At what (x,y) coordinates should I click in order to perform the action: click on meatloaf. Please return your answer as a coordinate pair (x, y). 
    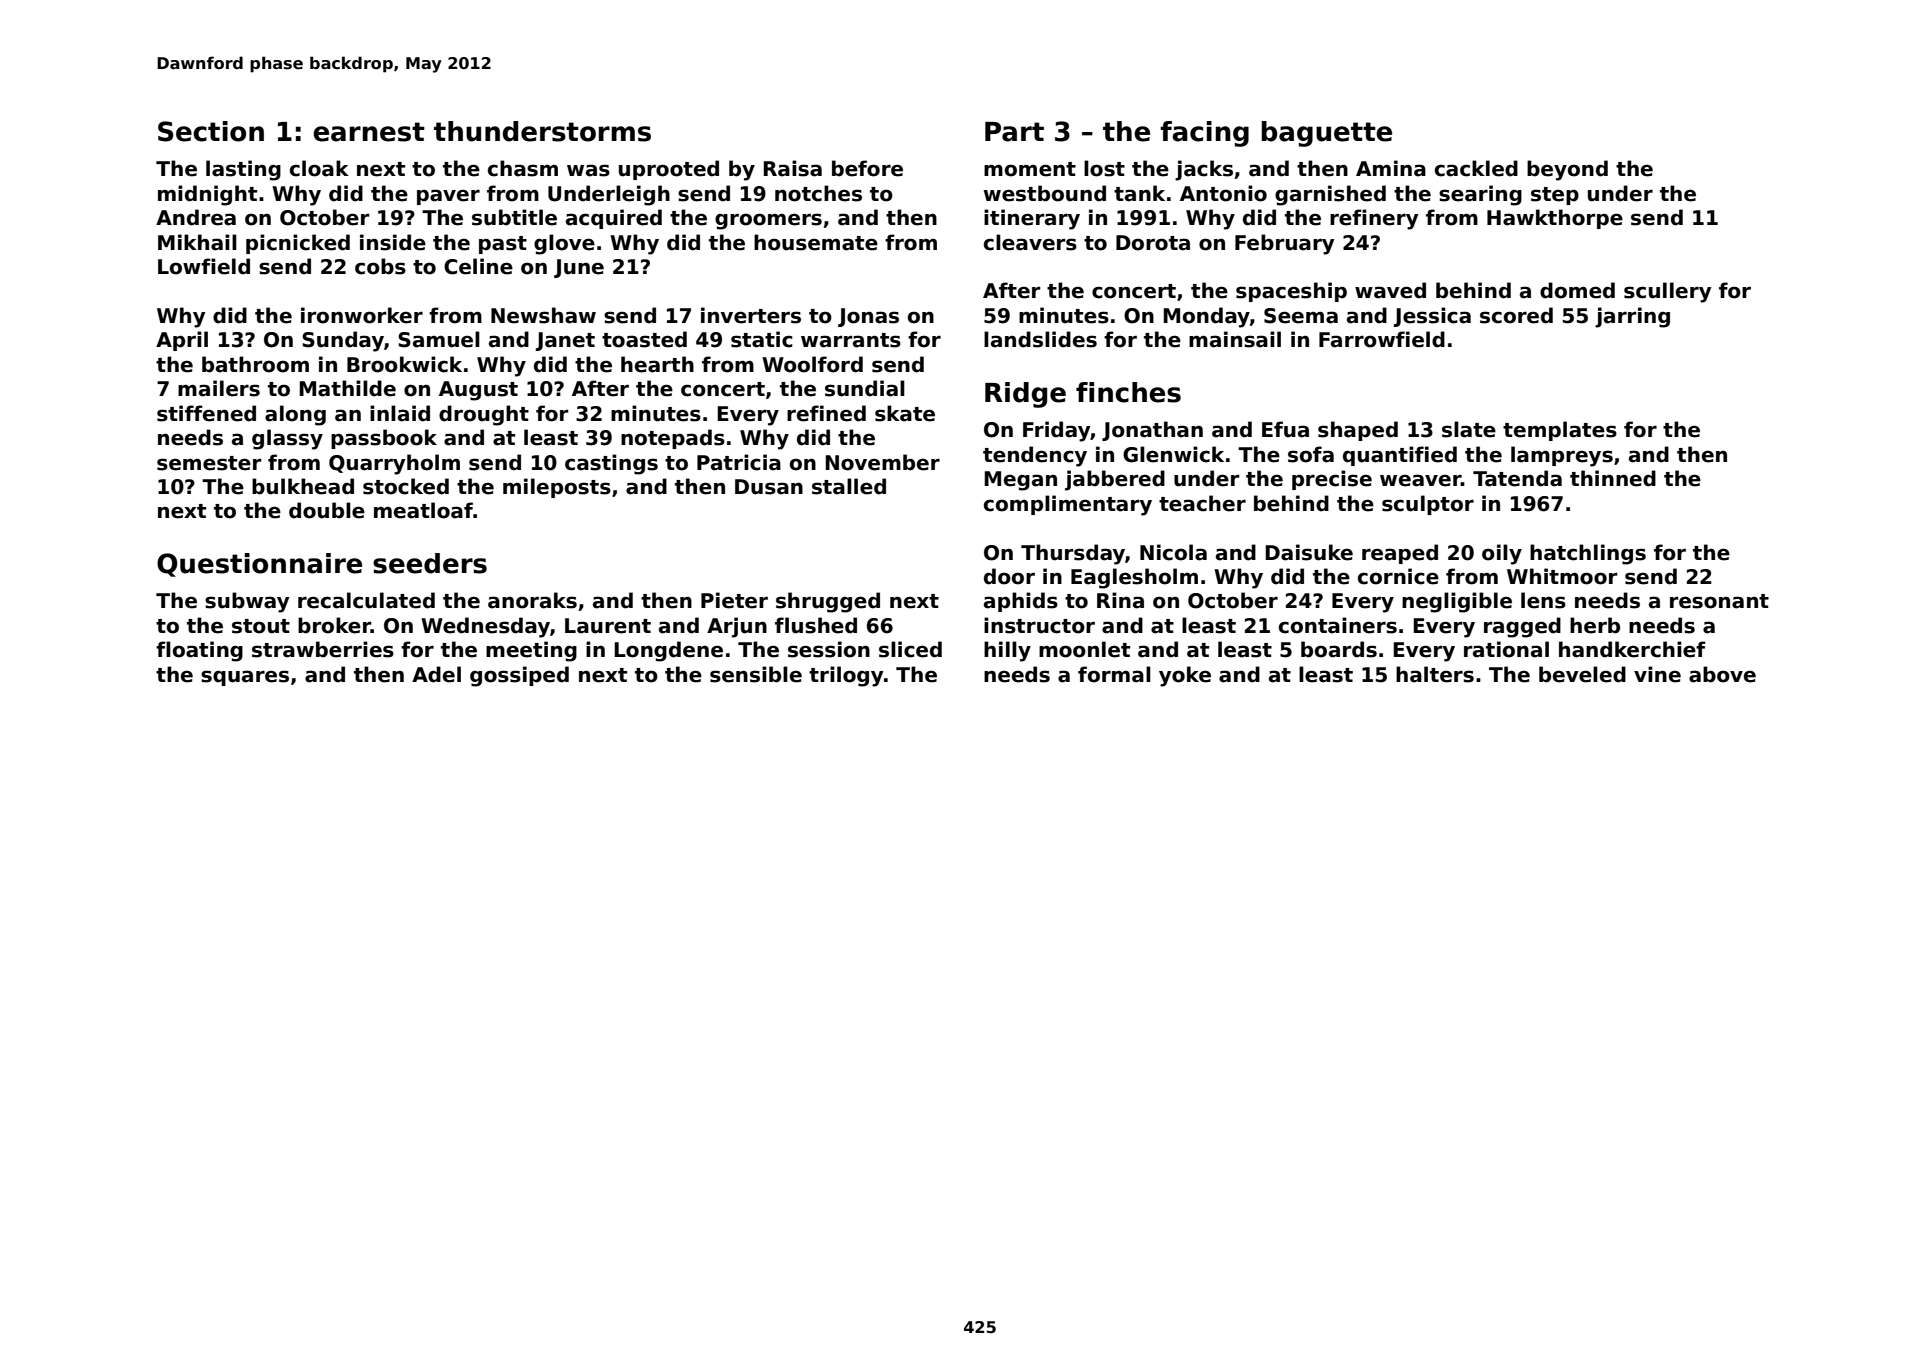
    Looking at the image, I should click on (423, 510).
